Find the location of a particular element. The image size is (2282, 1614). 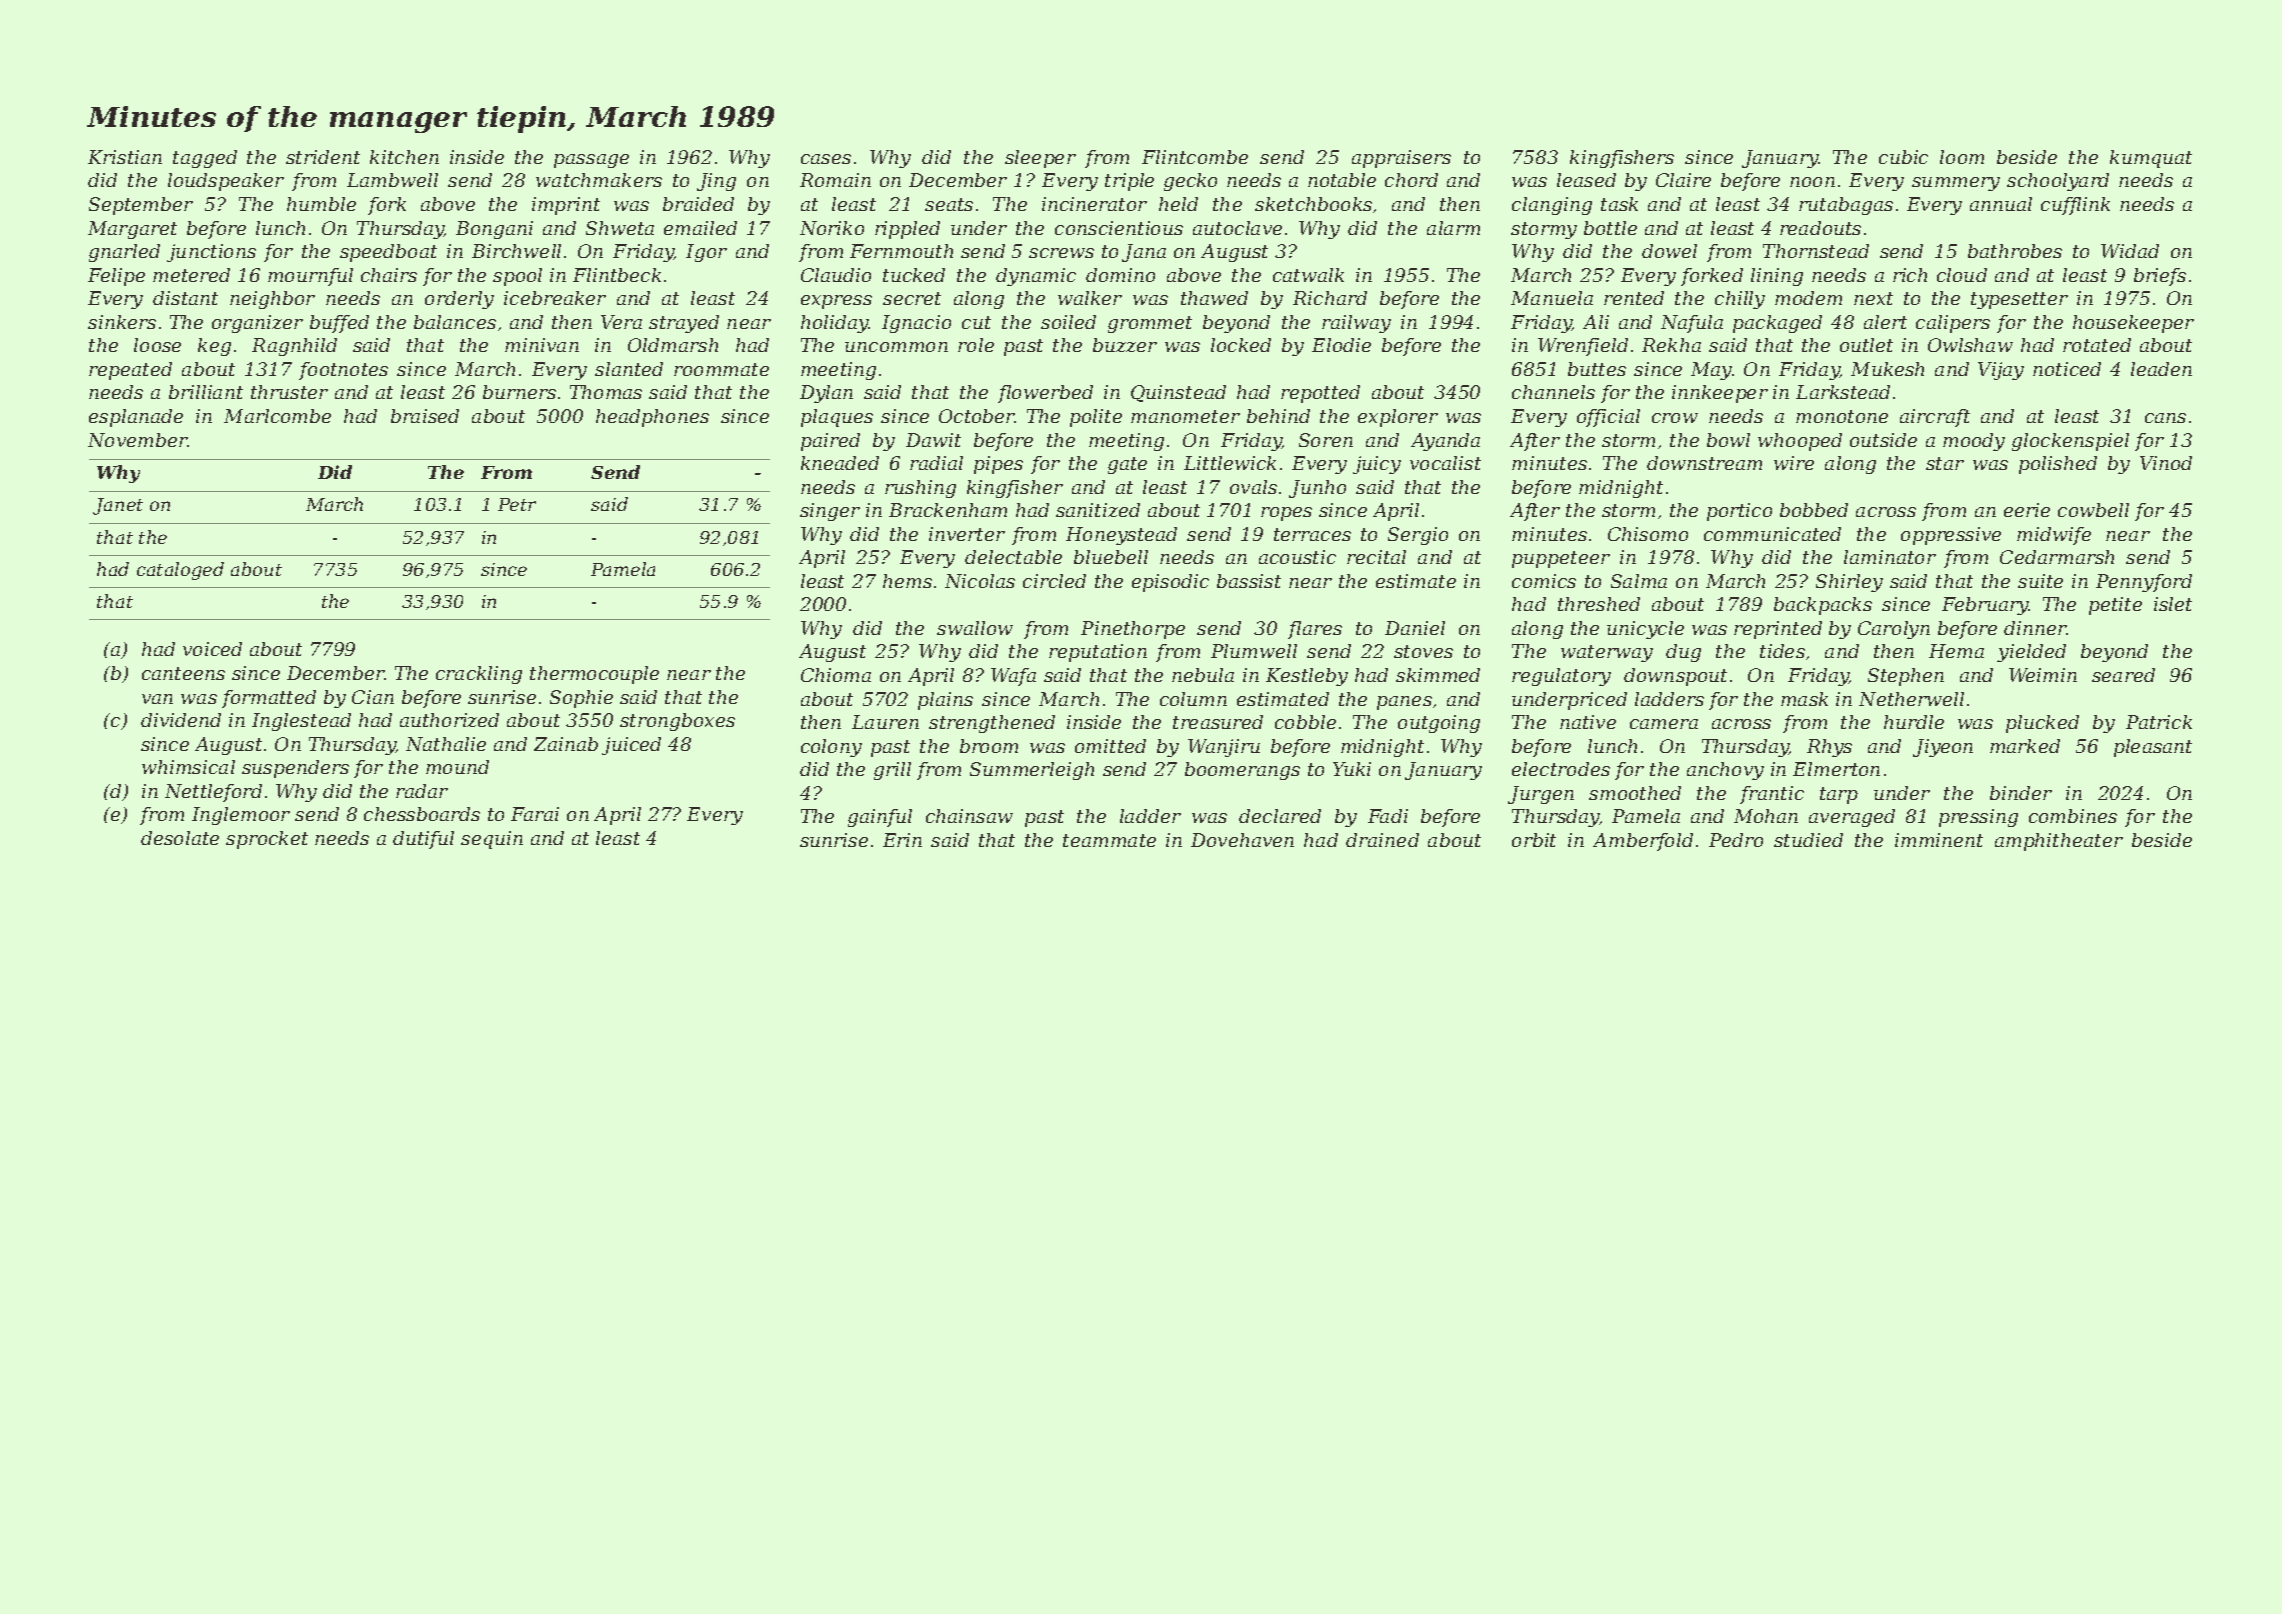

notable is located at coordinates (1342, 180).
